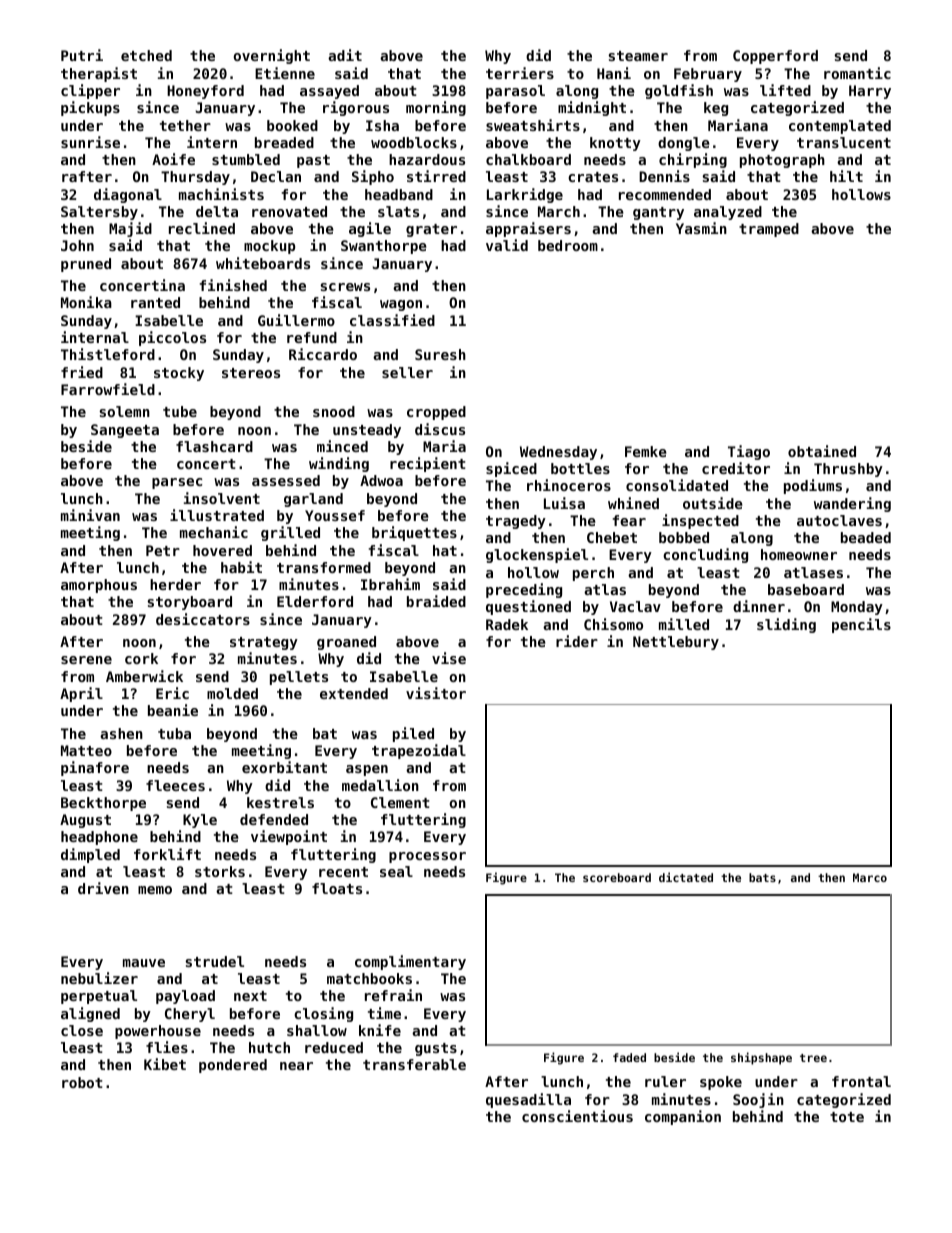  I want to click on photograph, so click(782, 161).
